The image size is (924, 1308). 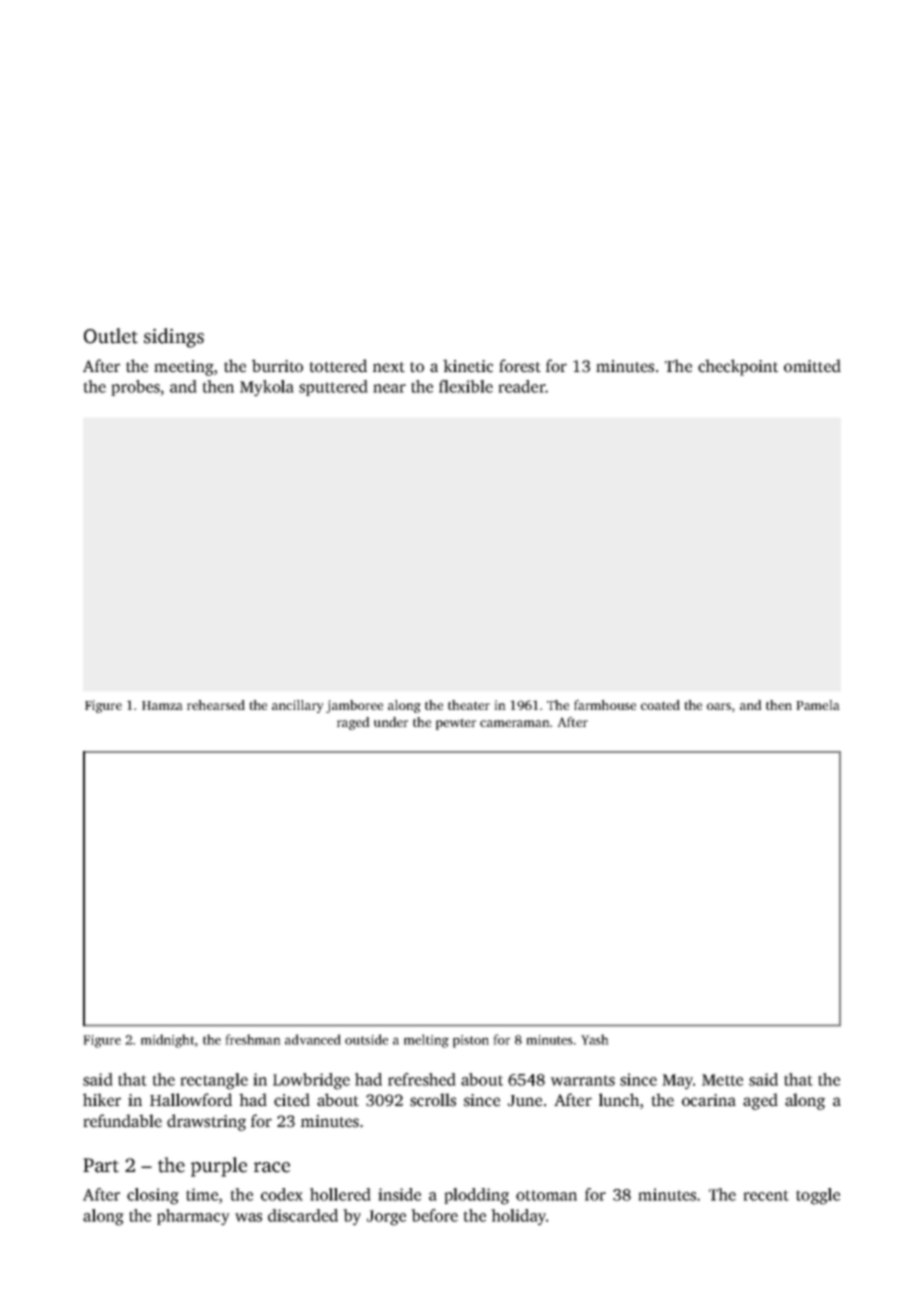 I want to click on hiker, so click(x=102, y=1100).
